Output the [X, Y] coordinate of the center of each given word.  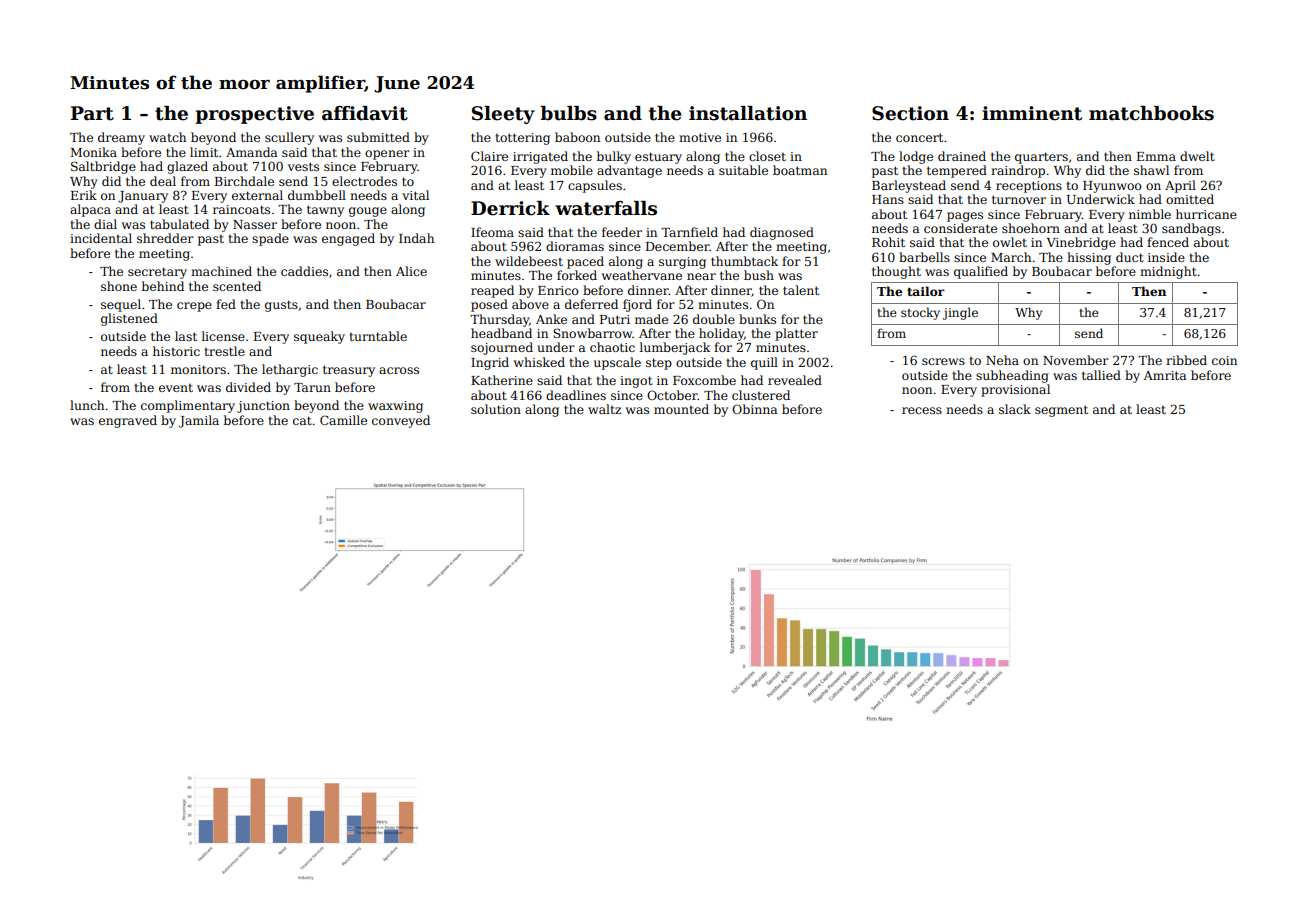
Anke [551, 319]
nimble [1150, 214]
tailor [926, 291]
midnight [1168, 272]
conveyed [401, 421]
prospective [255, 115]
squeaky [319, 337]
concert [919, 137]
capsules [595, 186]
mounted [681, 409]
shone [119, 286]
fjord [637, 305]
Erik [84, 195]
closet [767, 156]
